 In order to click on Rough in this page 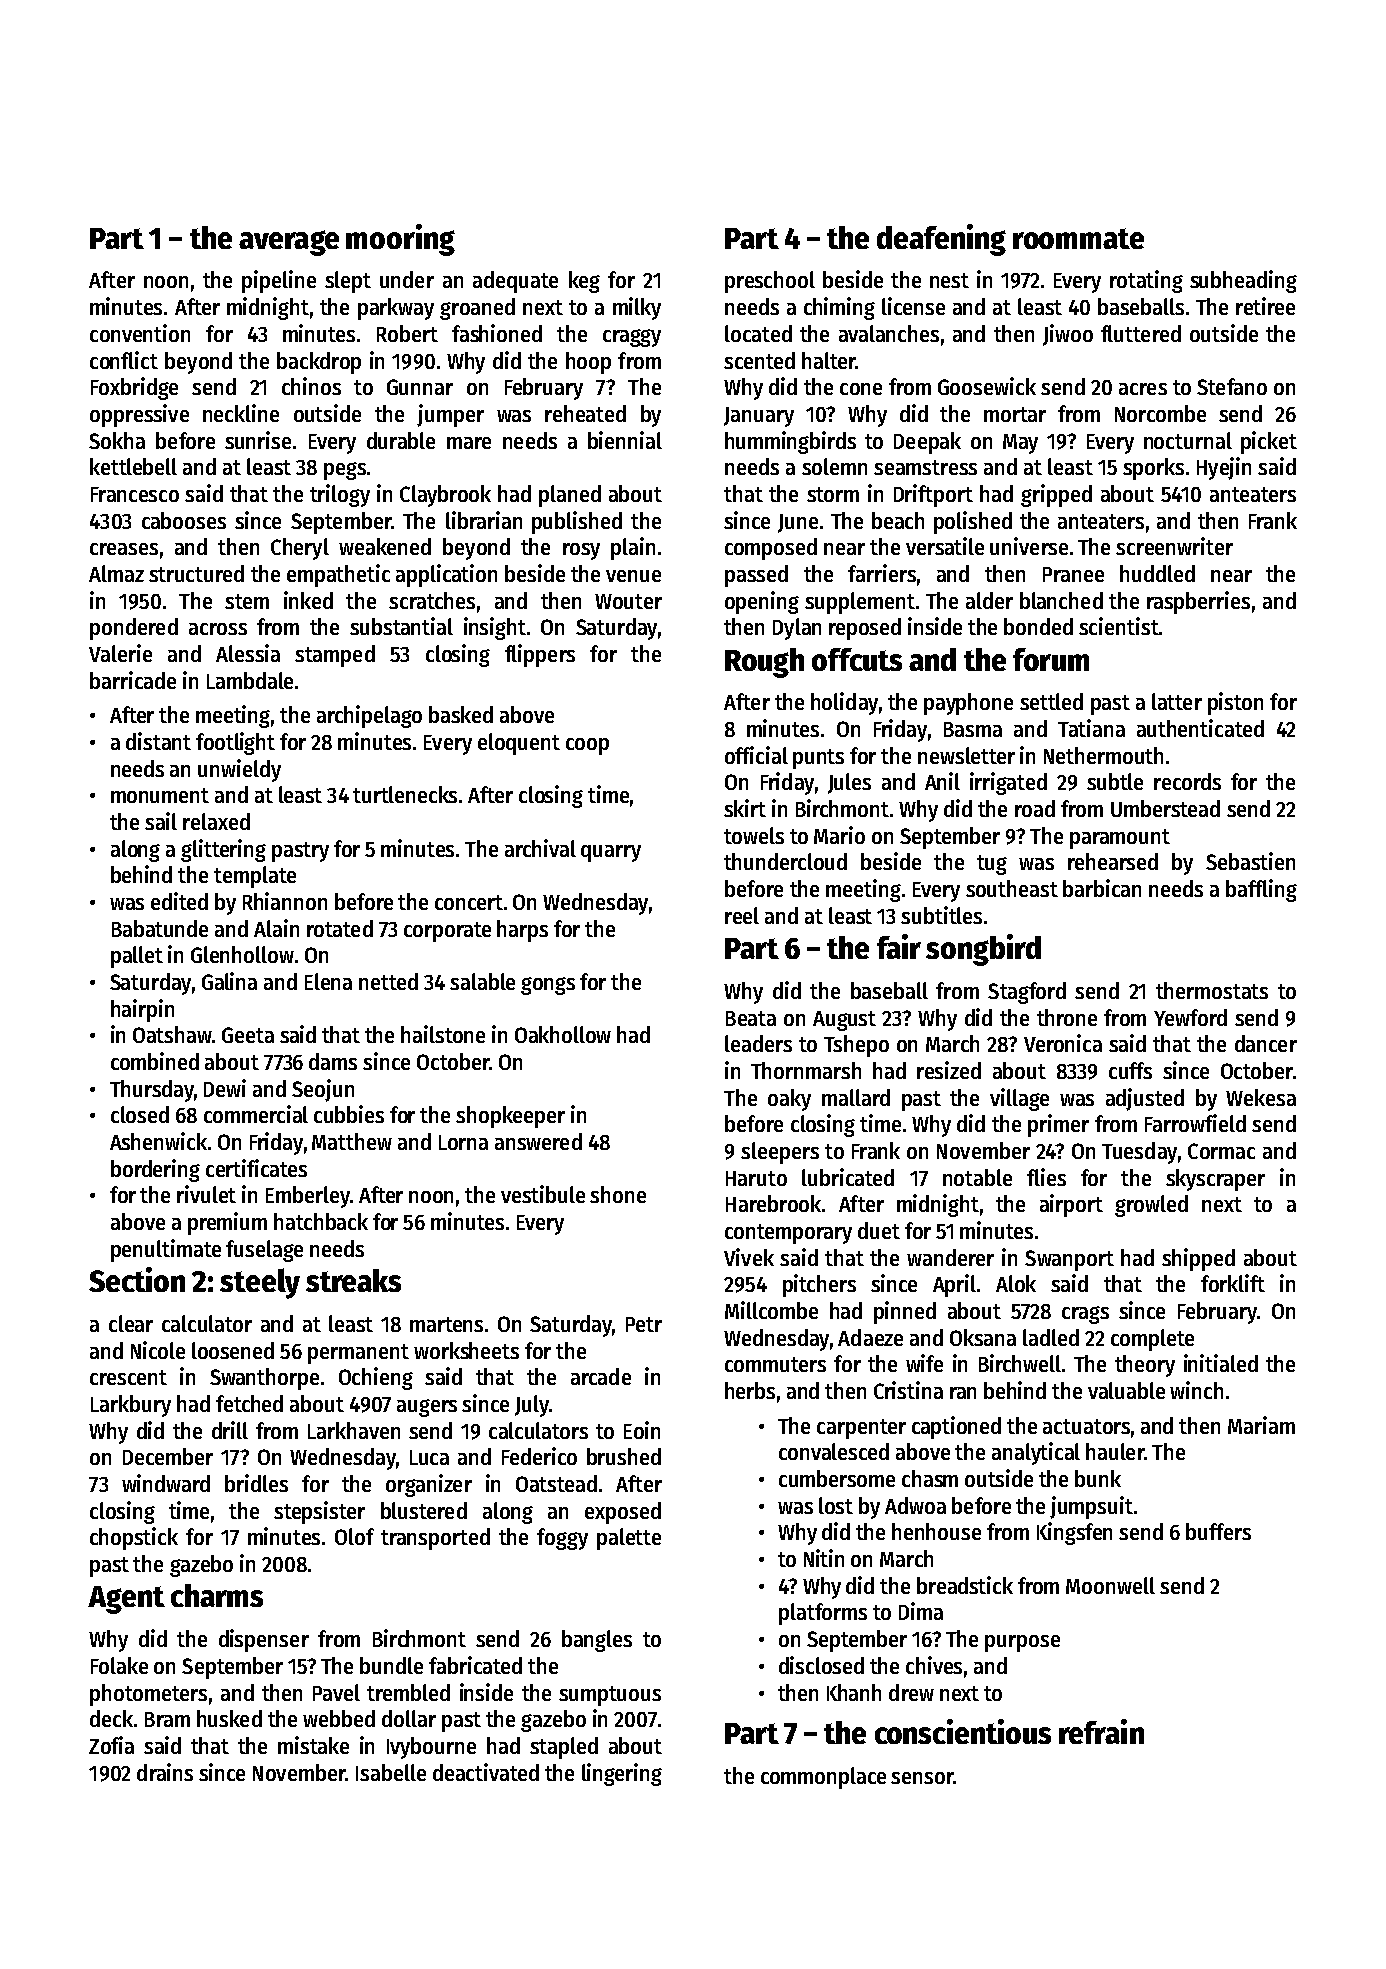, I will do `click(764, 663)`.
